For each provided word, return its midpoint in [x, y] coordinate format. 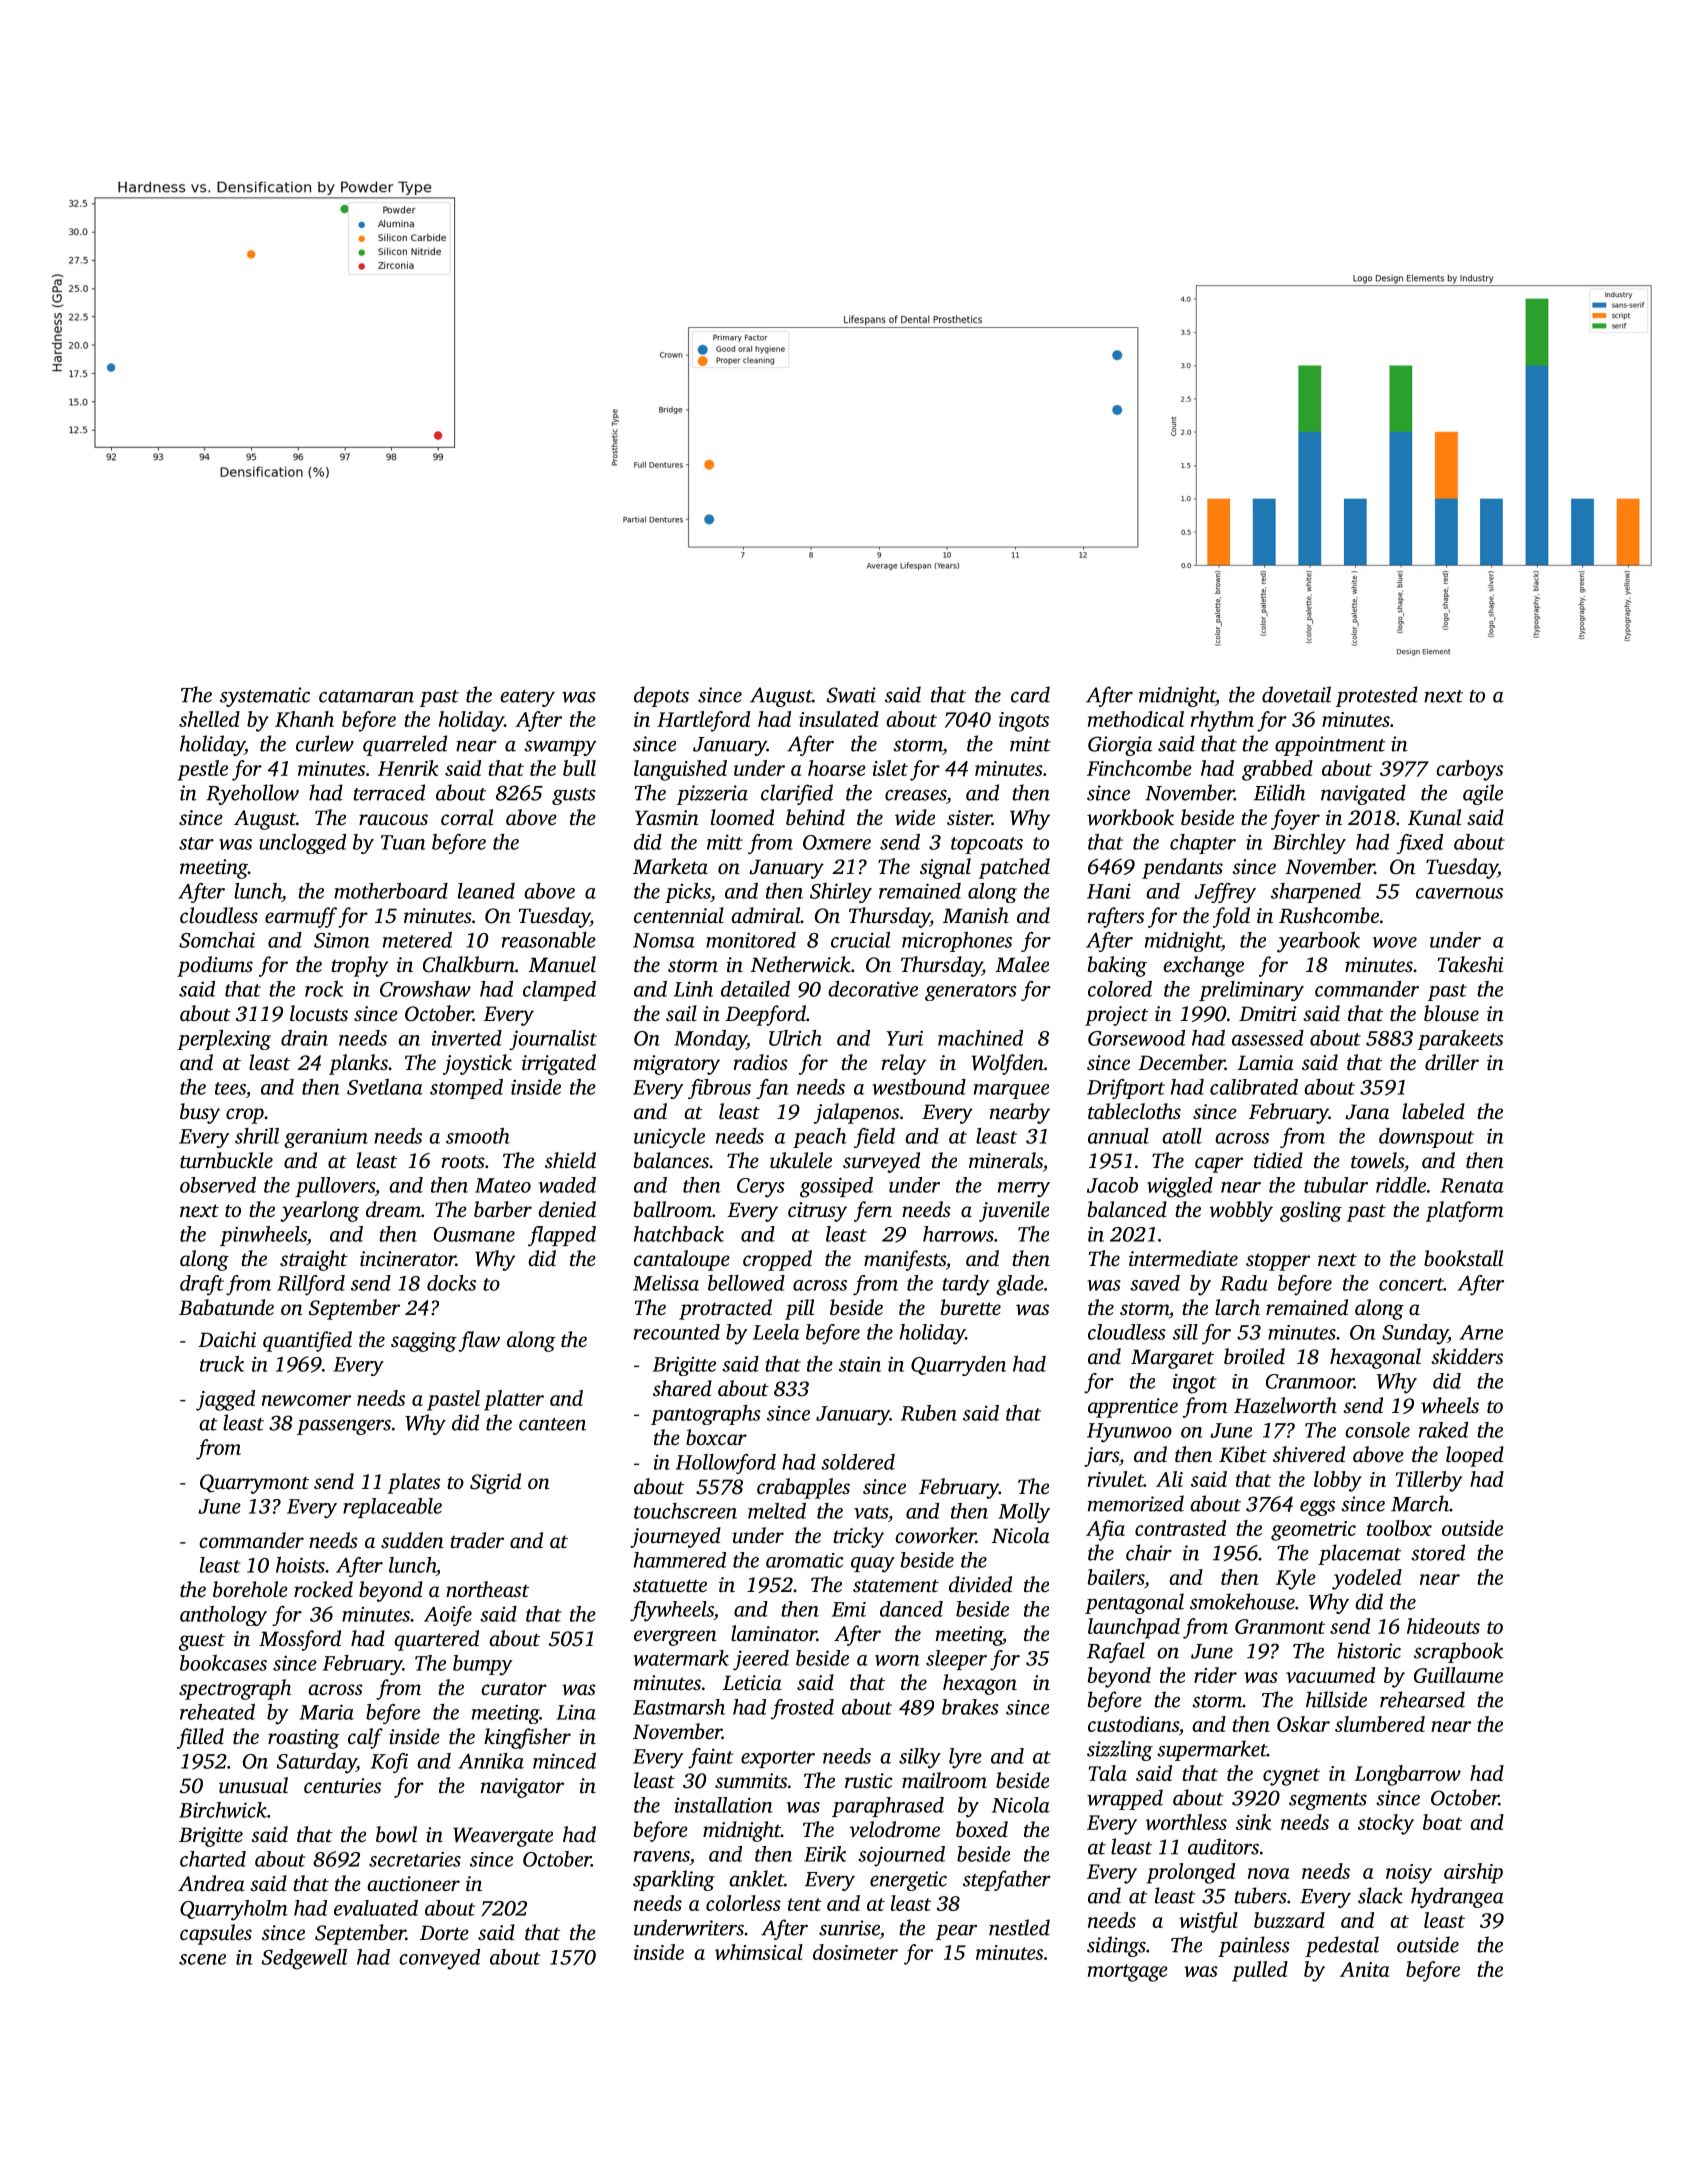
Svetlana [385, 1087]
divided [980, 1584]
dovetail [1296, 694]
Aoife [448, 1616]
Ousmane [474, 1234]
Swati [851, 695]
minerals [1006, 1160]
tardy [965, 1285]
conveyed [439, 1959]
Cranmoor [1310, 1381]
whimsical [759, 1952]
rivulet [1116, 1479]
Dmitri [1267, 1013]
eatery [527, 698]
